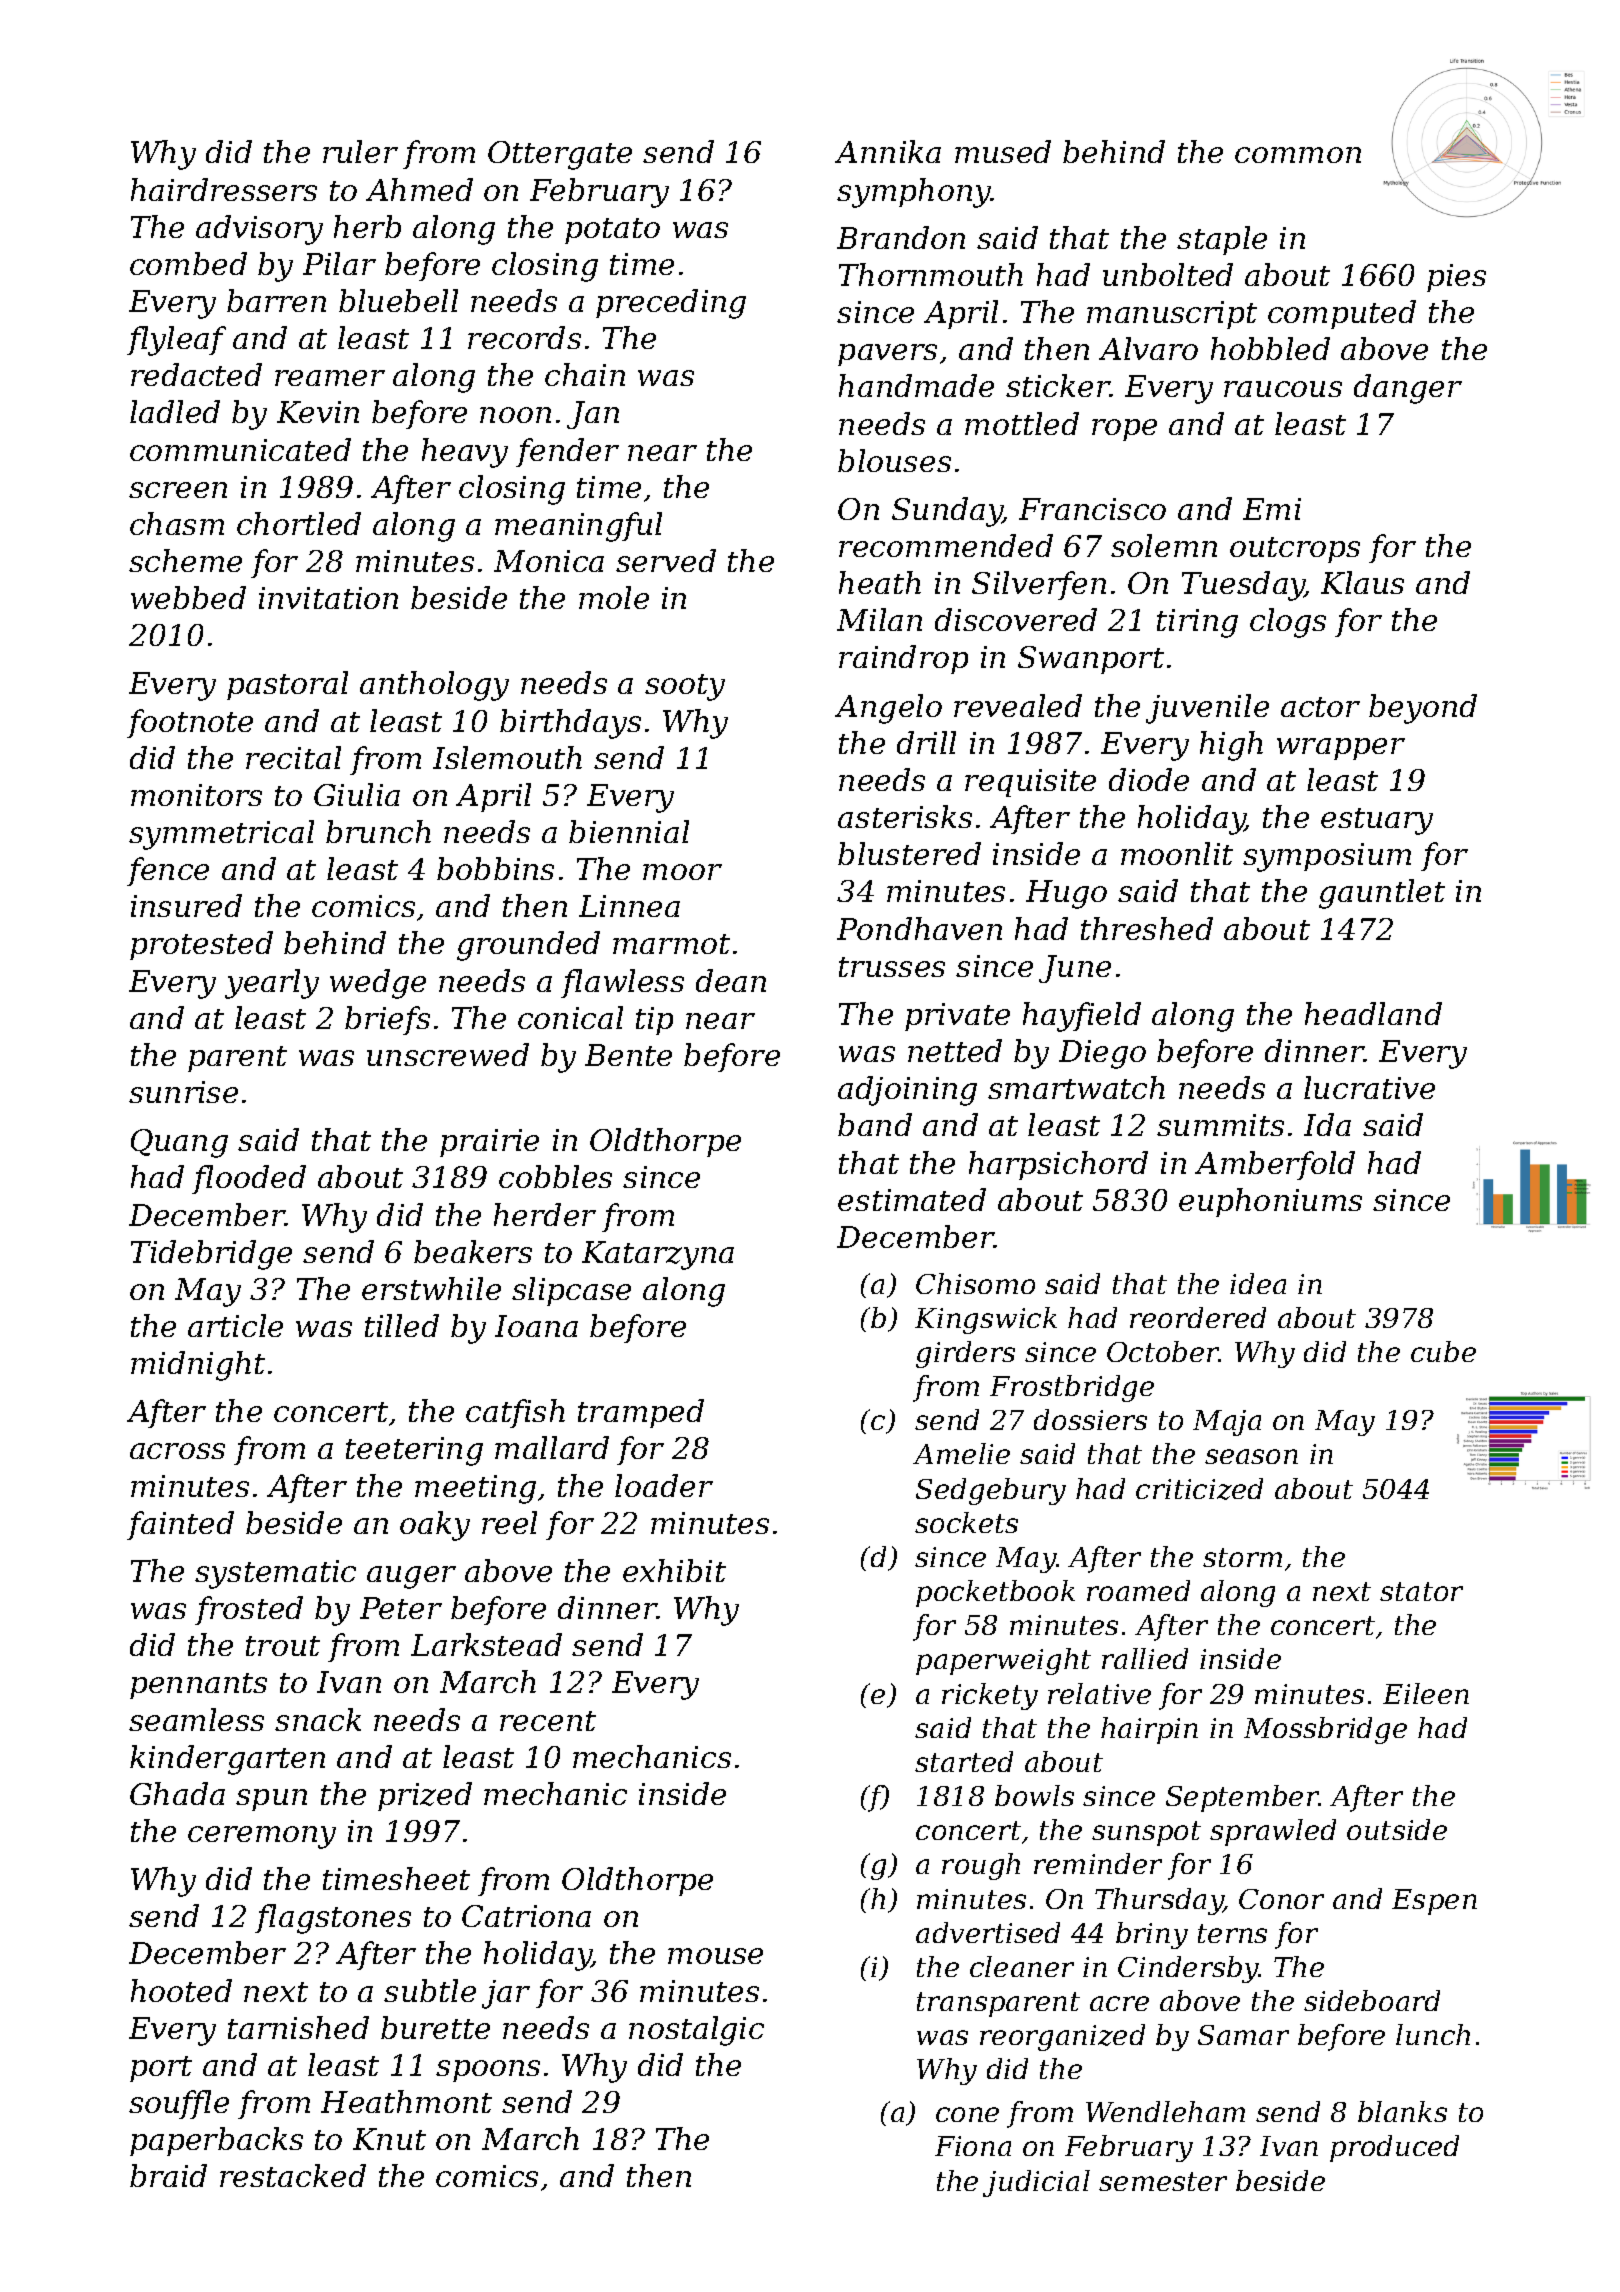 This image has width=1620, height=2292. Describe the element at coordinates (1003, 151) in the image. I see `mused` at that location.
